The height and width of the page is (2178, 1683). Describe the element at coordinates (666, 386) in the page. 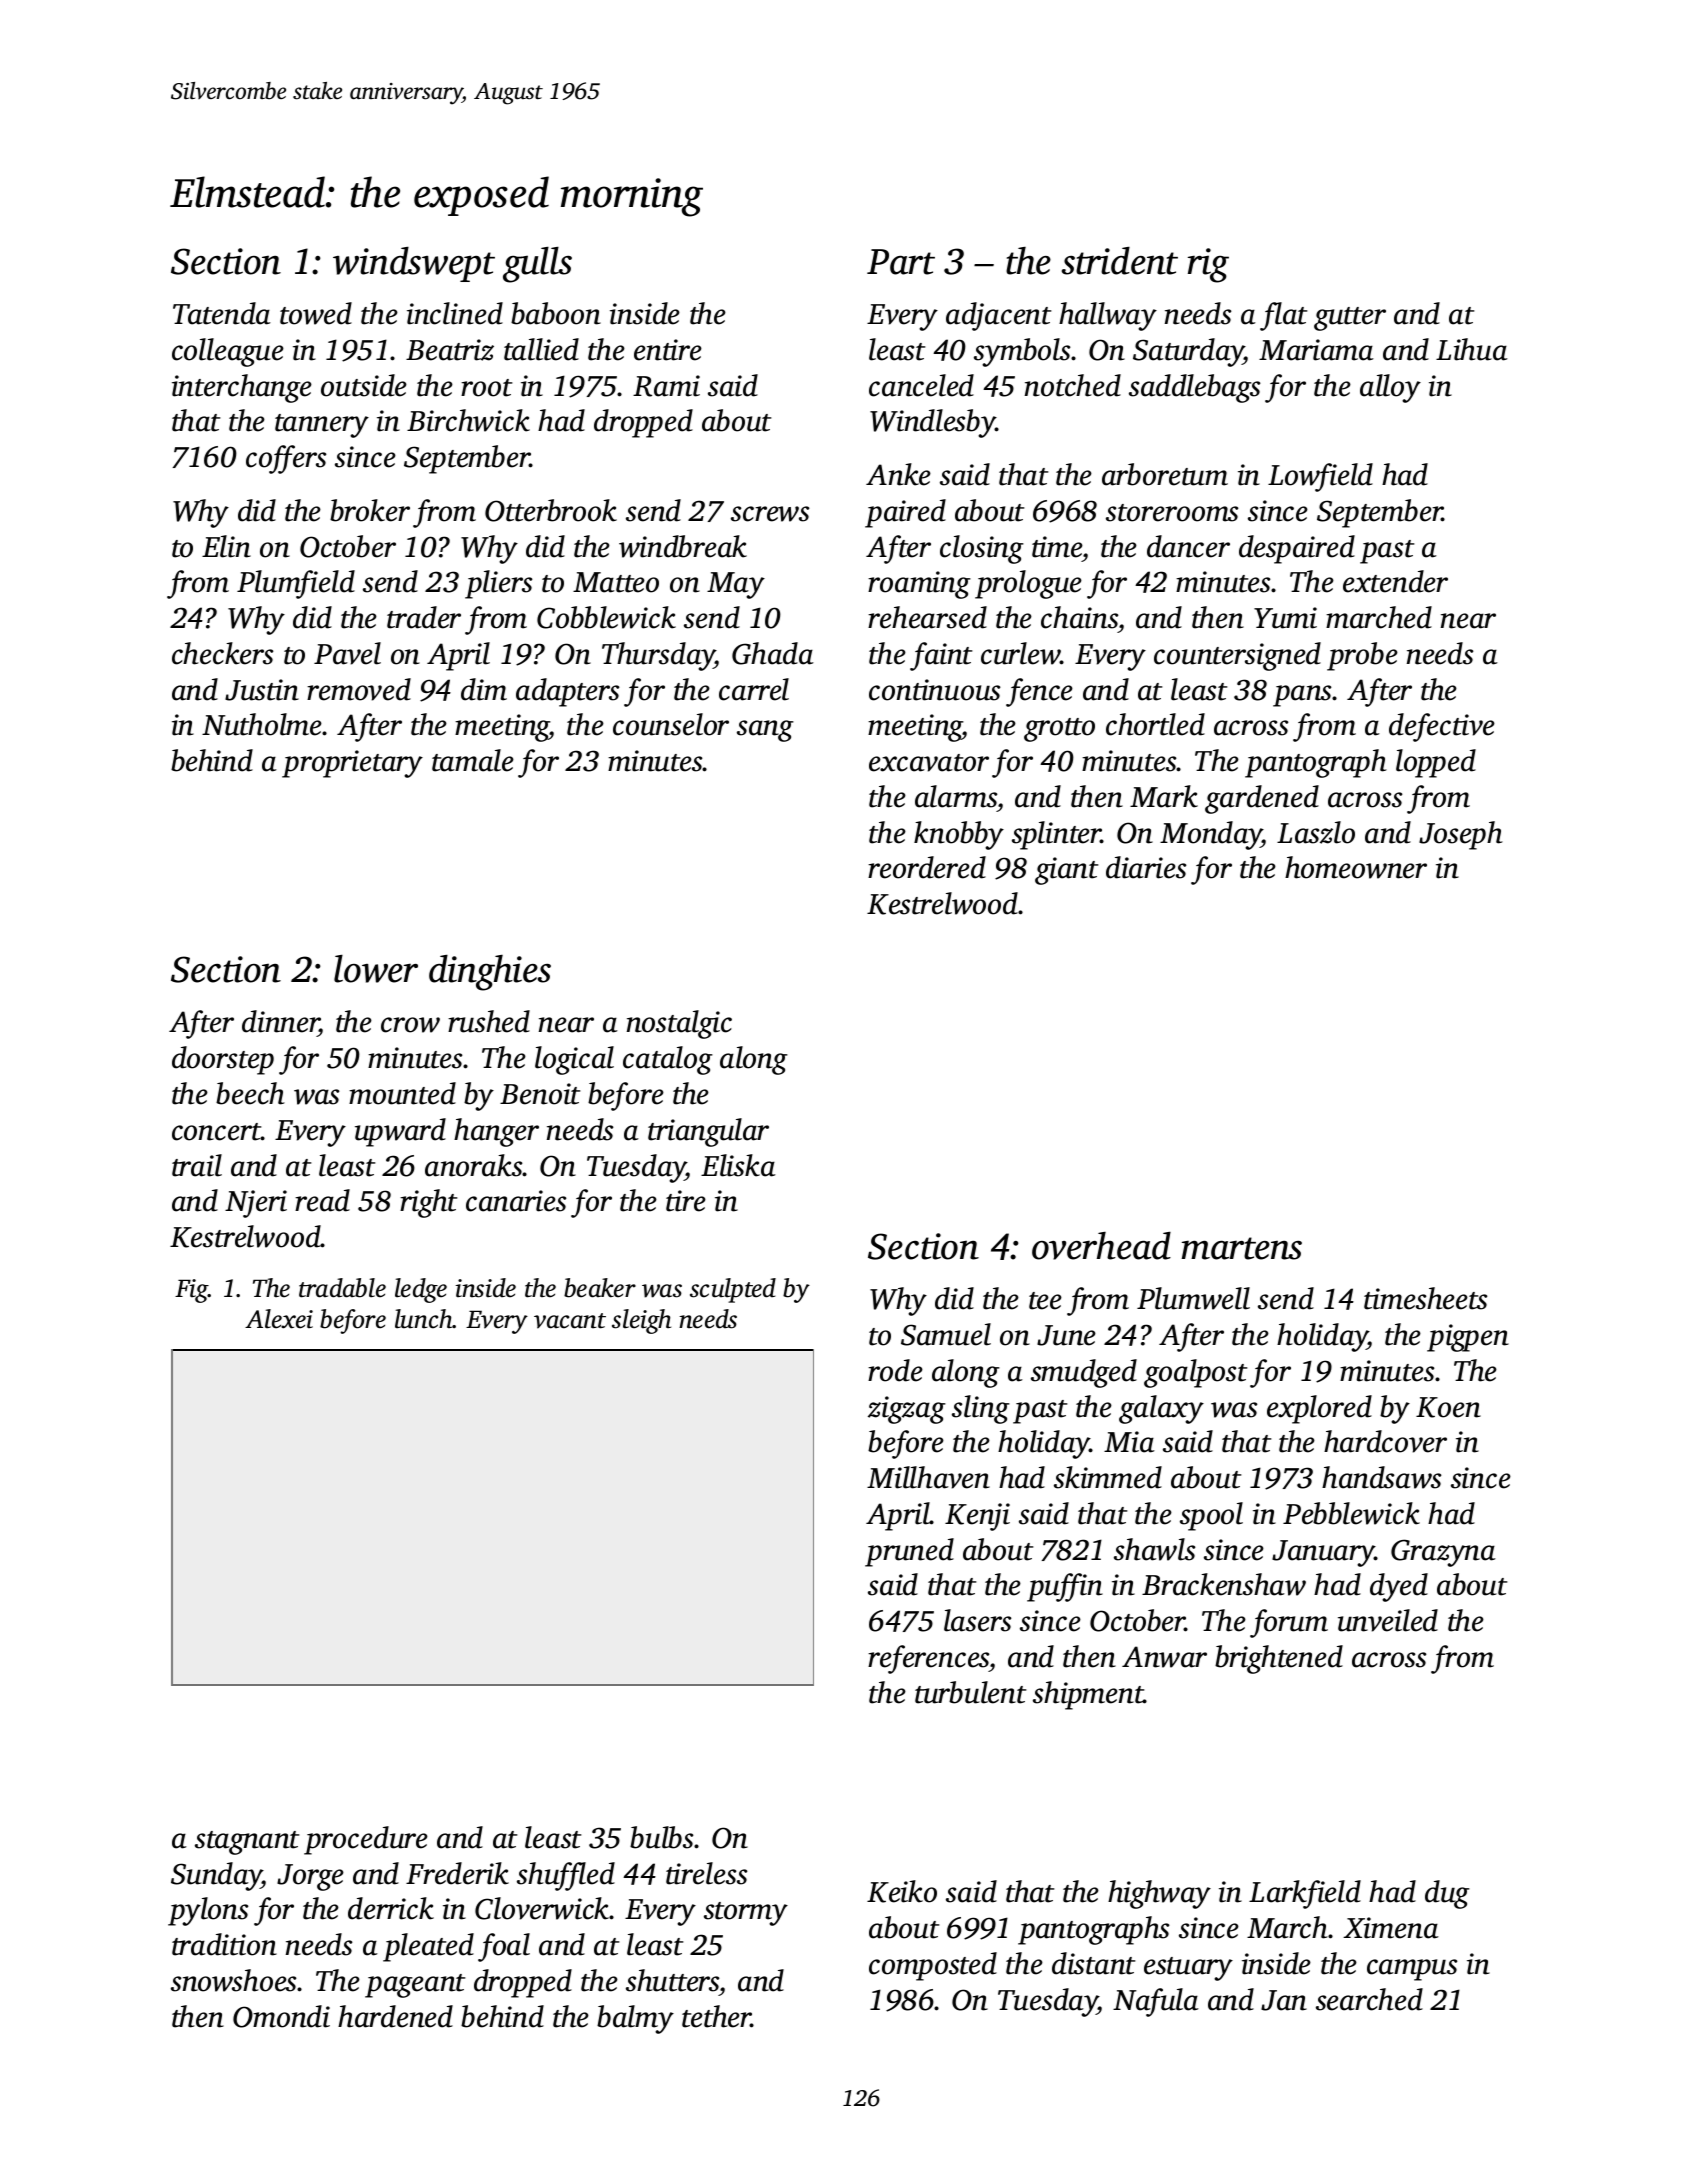

I see `Rami` at that location.
